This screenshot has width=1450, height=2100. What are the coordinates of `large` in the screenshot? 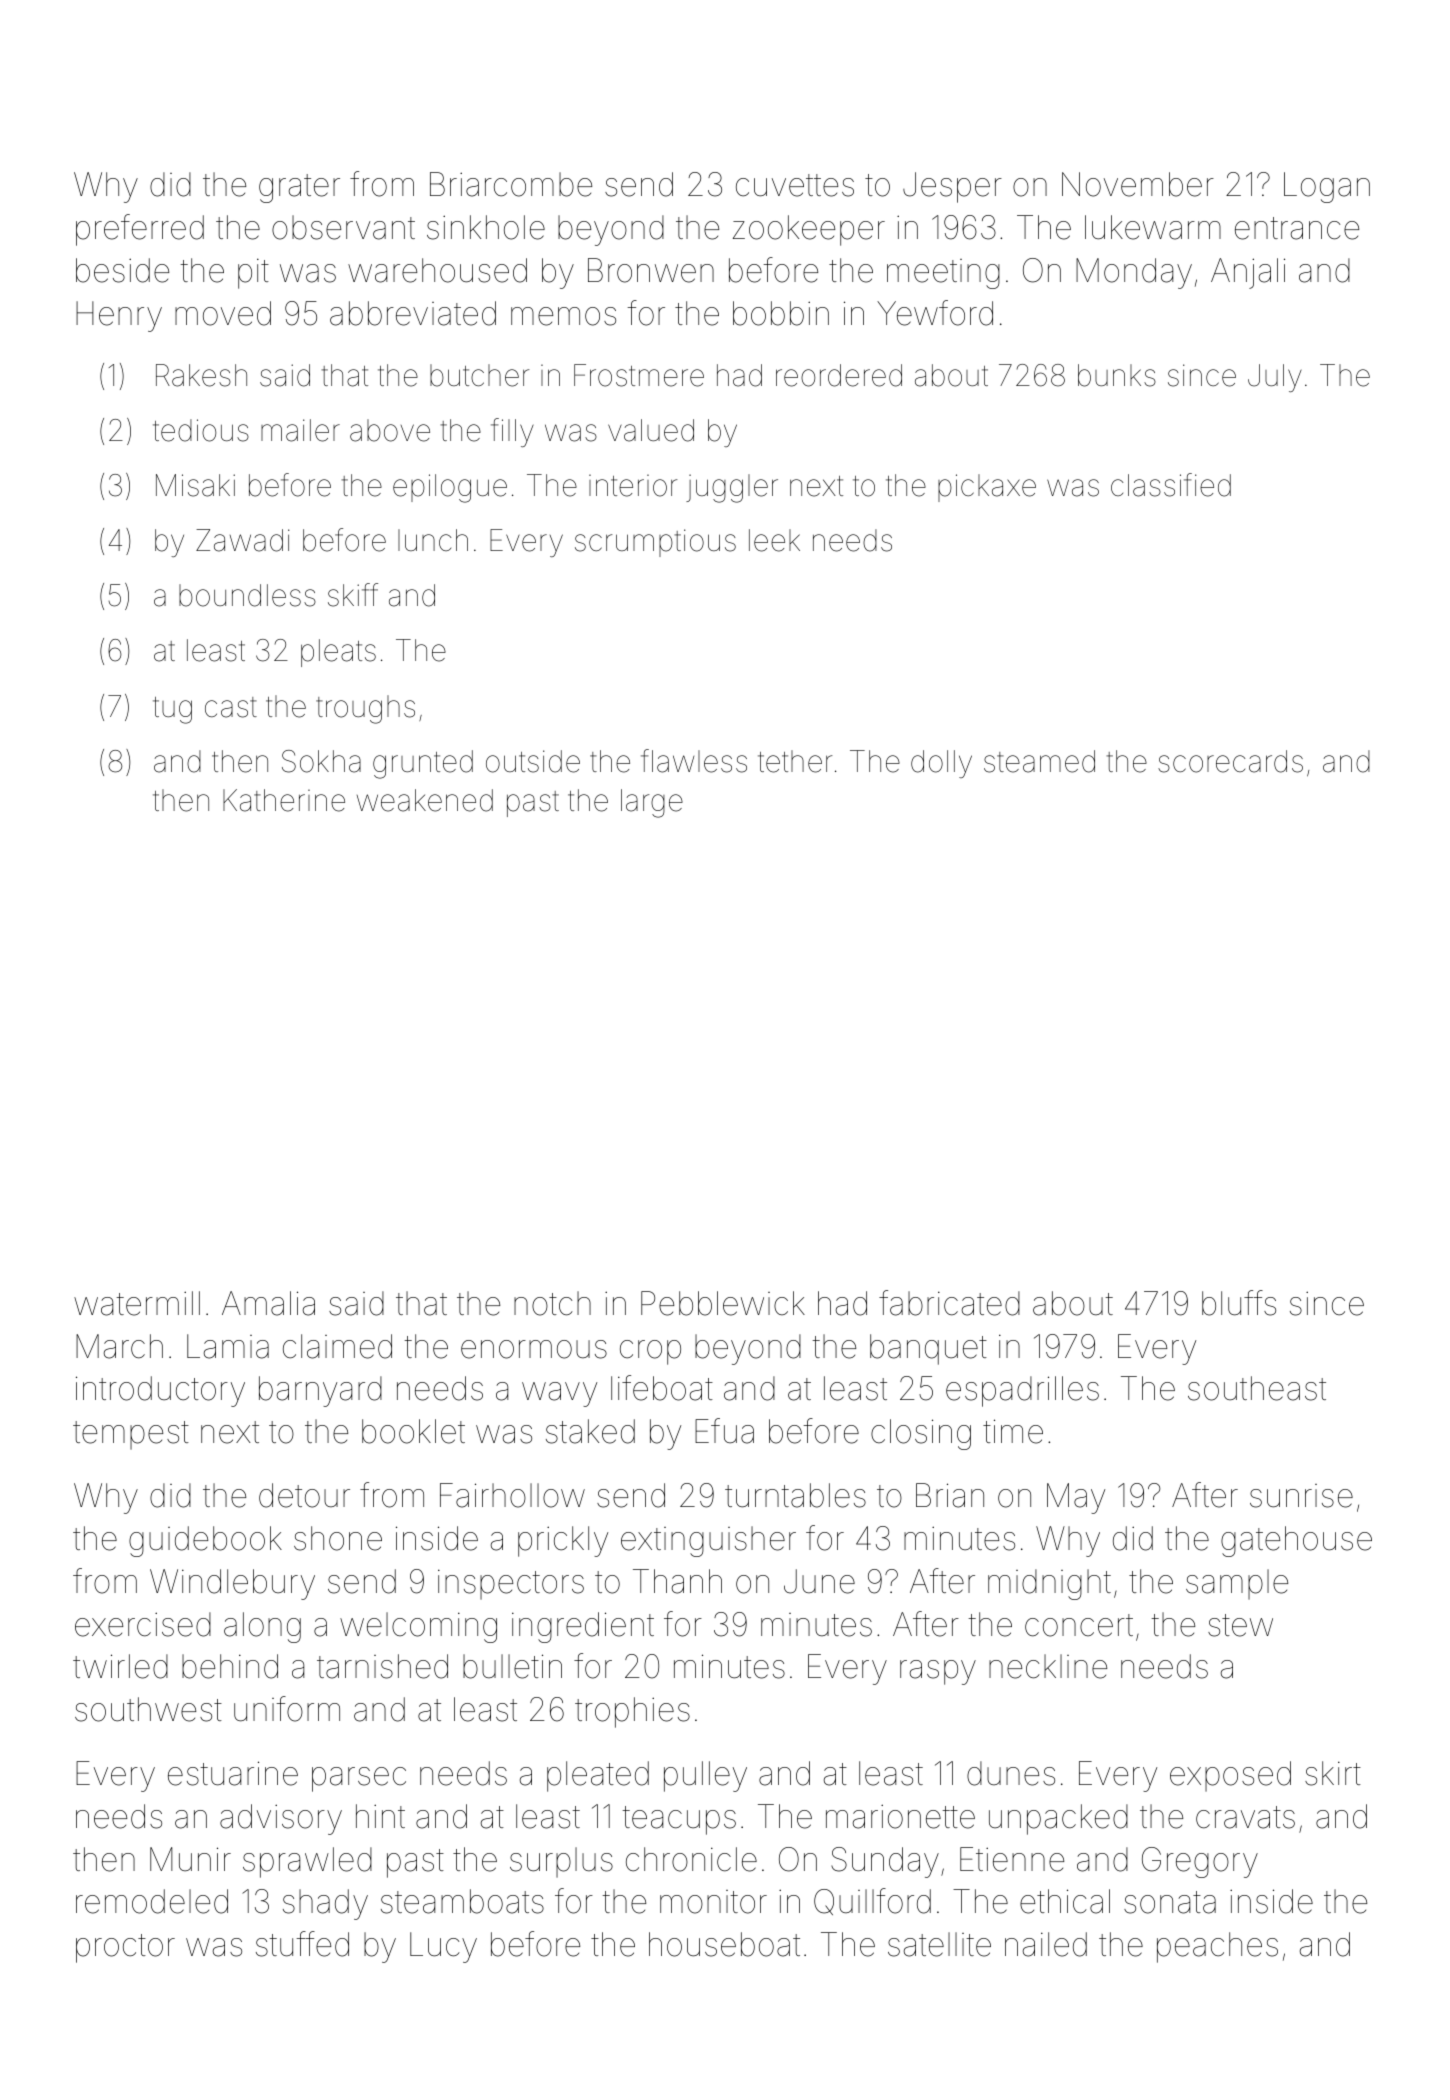 It's located at (652, 803).
